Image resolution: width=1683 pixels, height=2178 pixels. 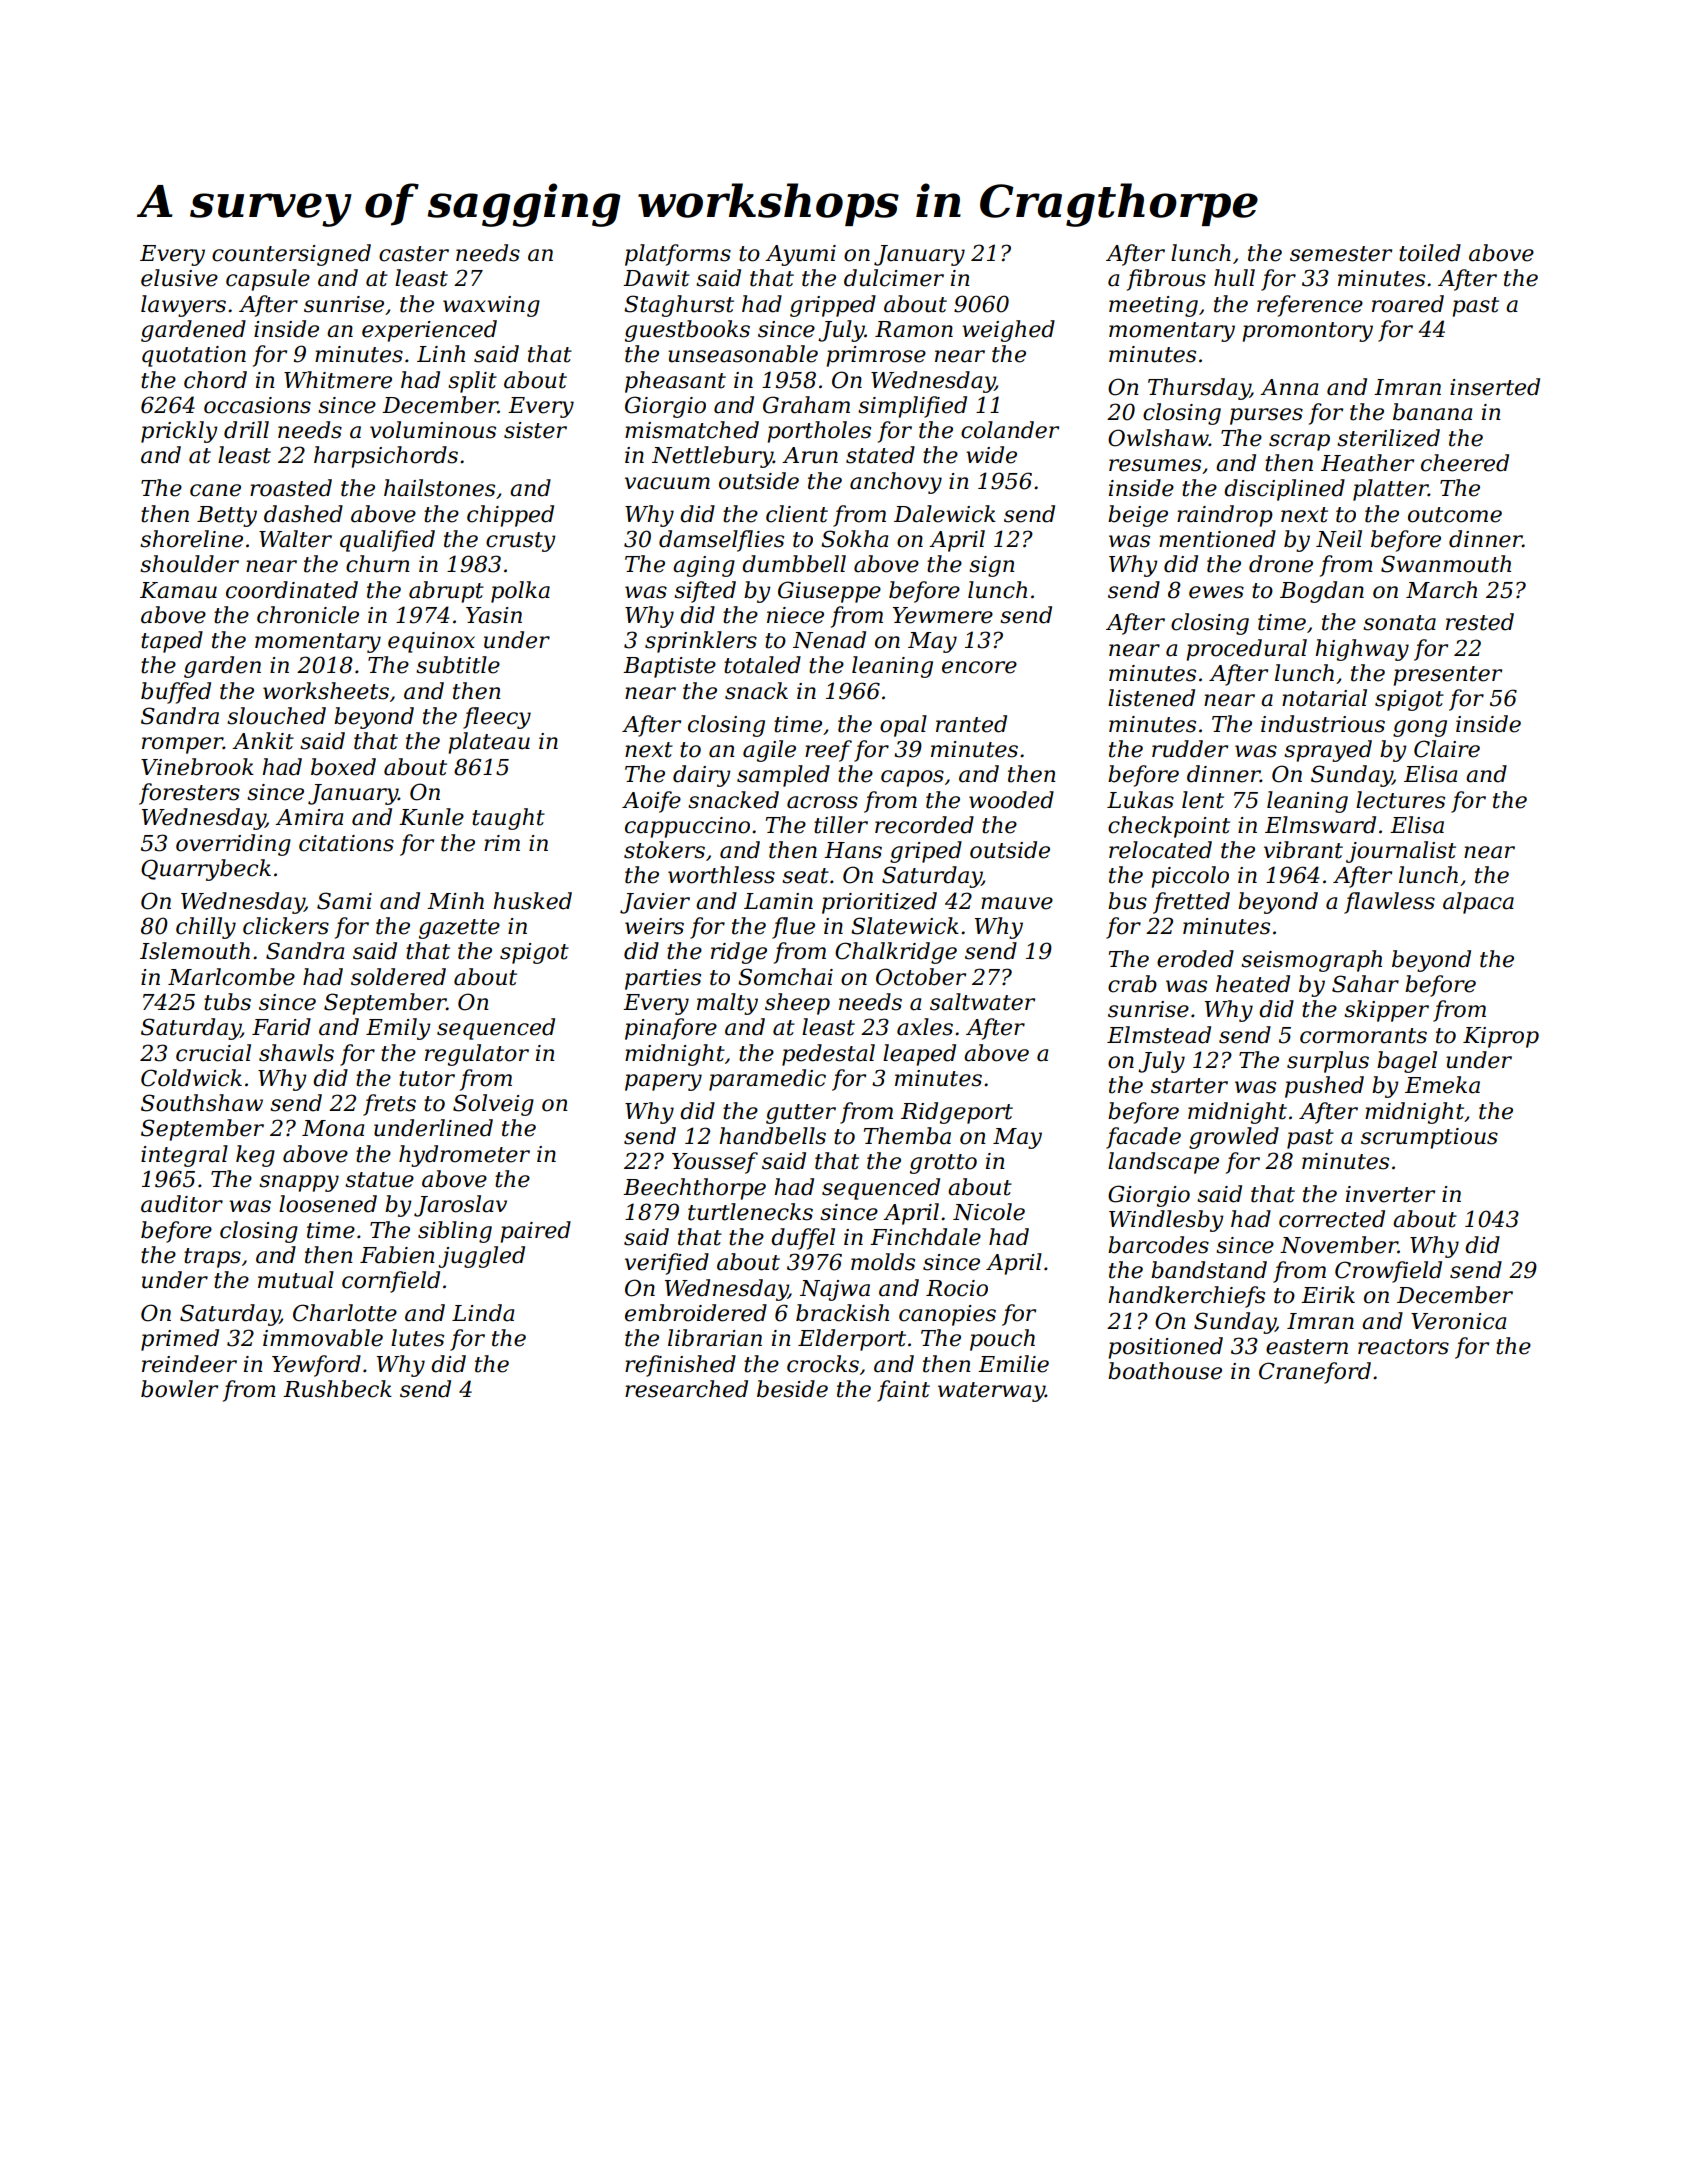 I want to click on Quarrybeck, so click(x=206, y=870).
